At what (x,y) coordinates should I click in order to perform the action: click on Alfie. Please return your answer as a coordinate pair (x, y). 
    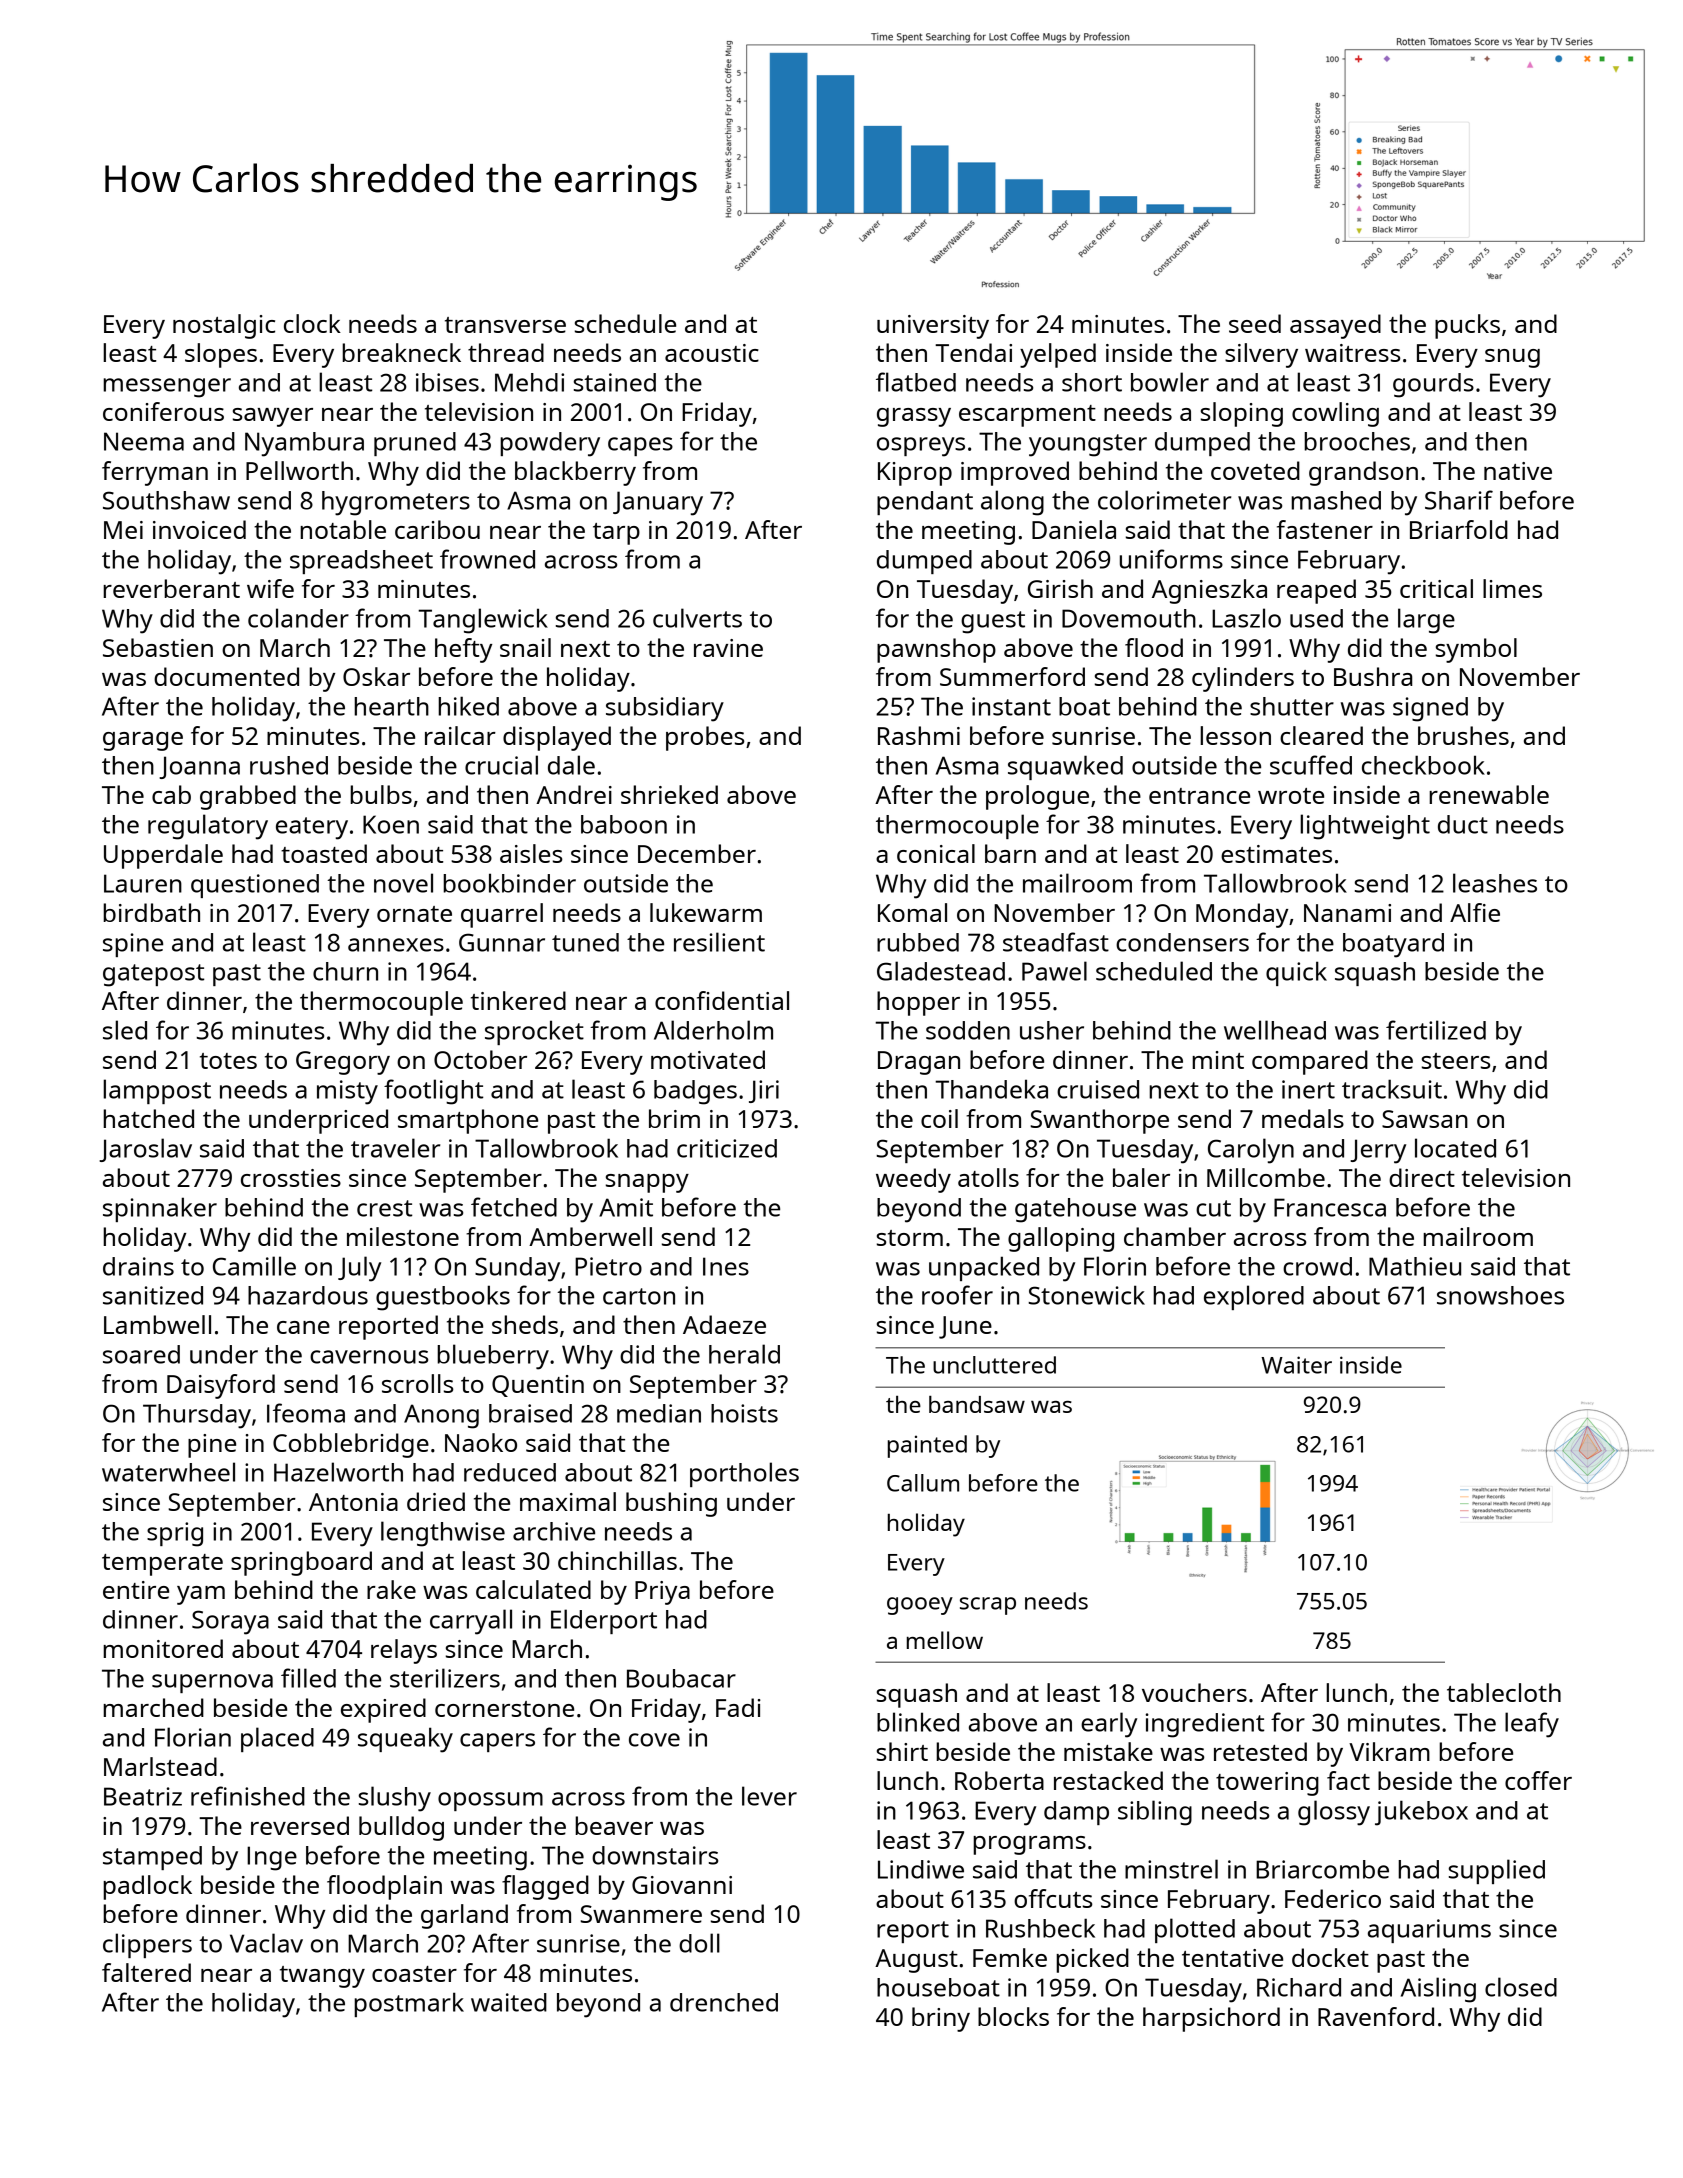
    Looking at the image, I should click on (1475, 912).
